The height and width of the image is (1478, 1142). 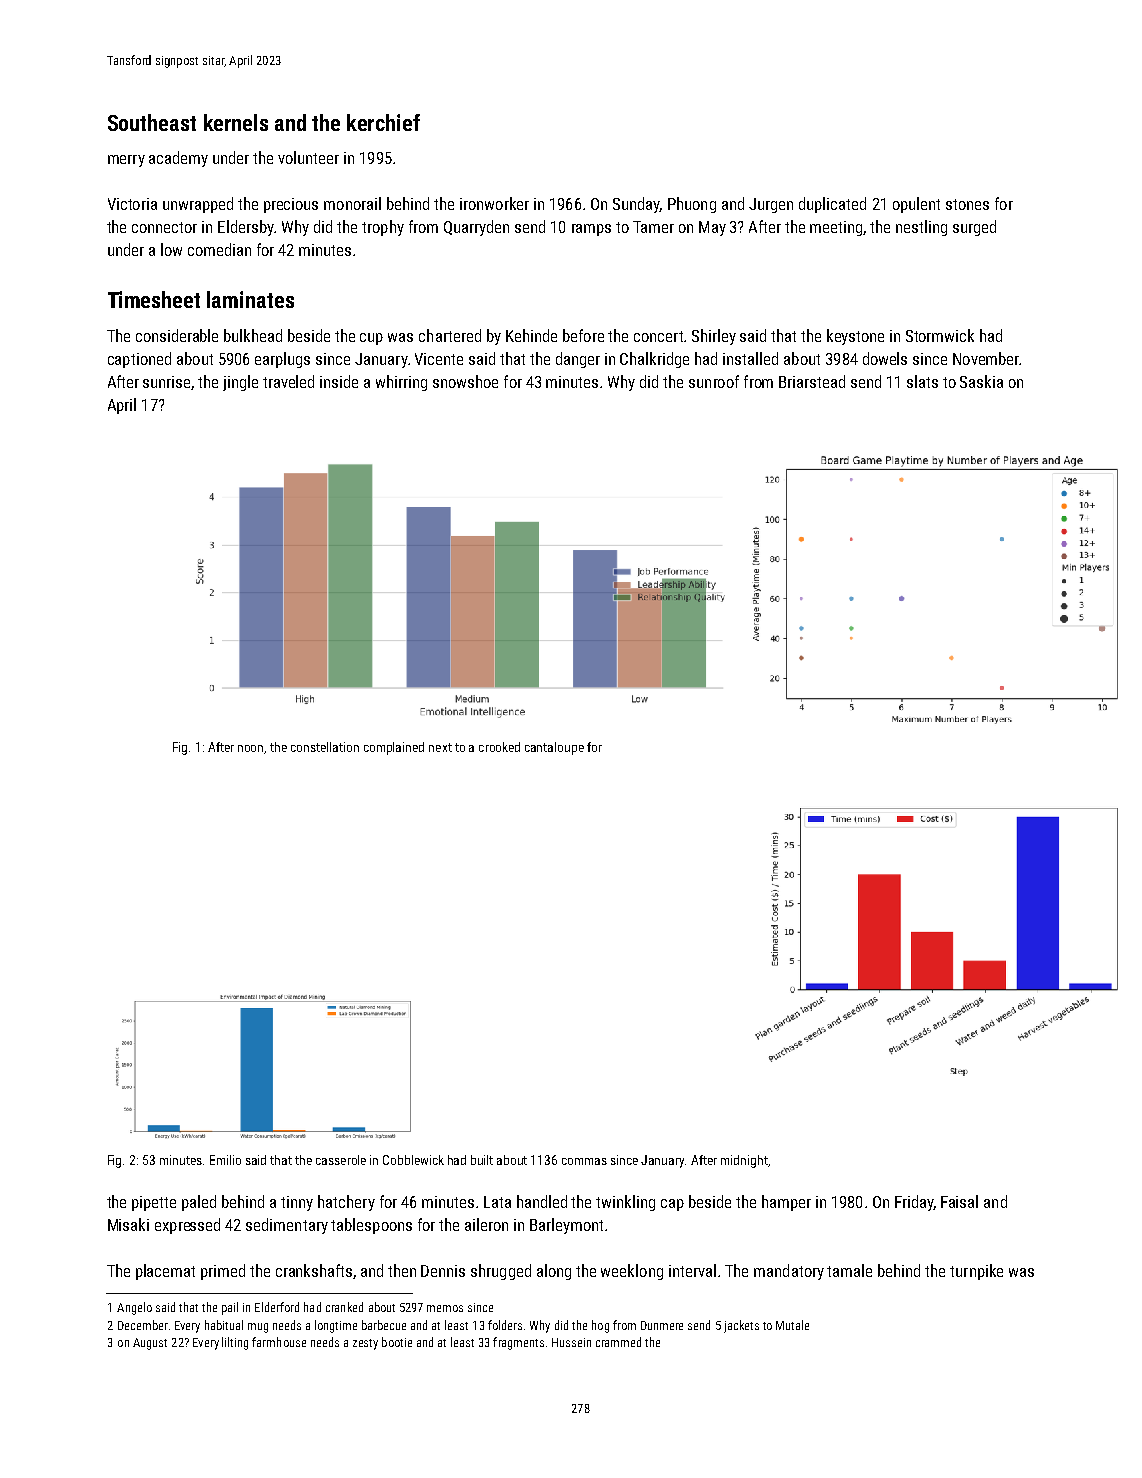 I want to click on cup, so click(x=371, y=339).
